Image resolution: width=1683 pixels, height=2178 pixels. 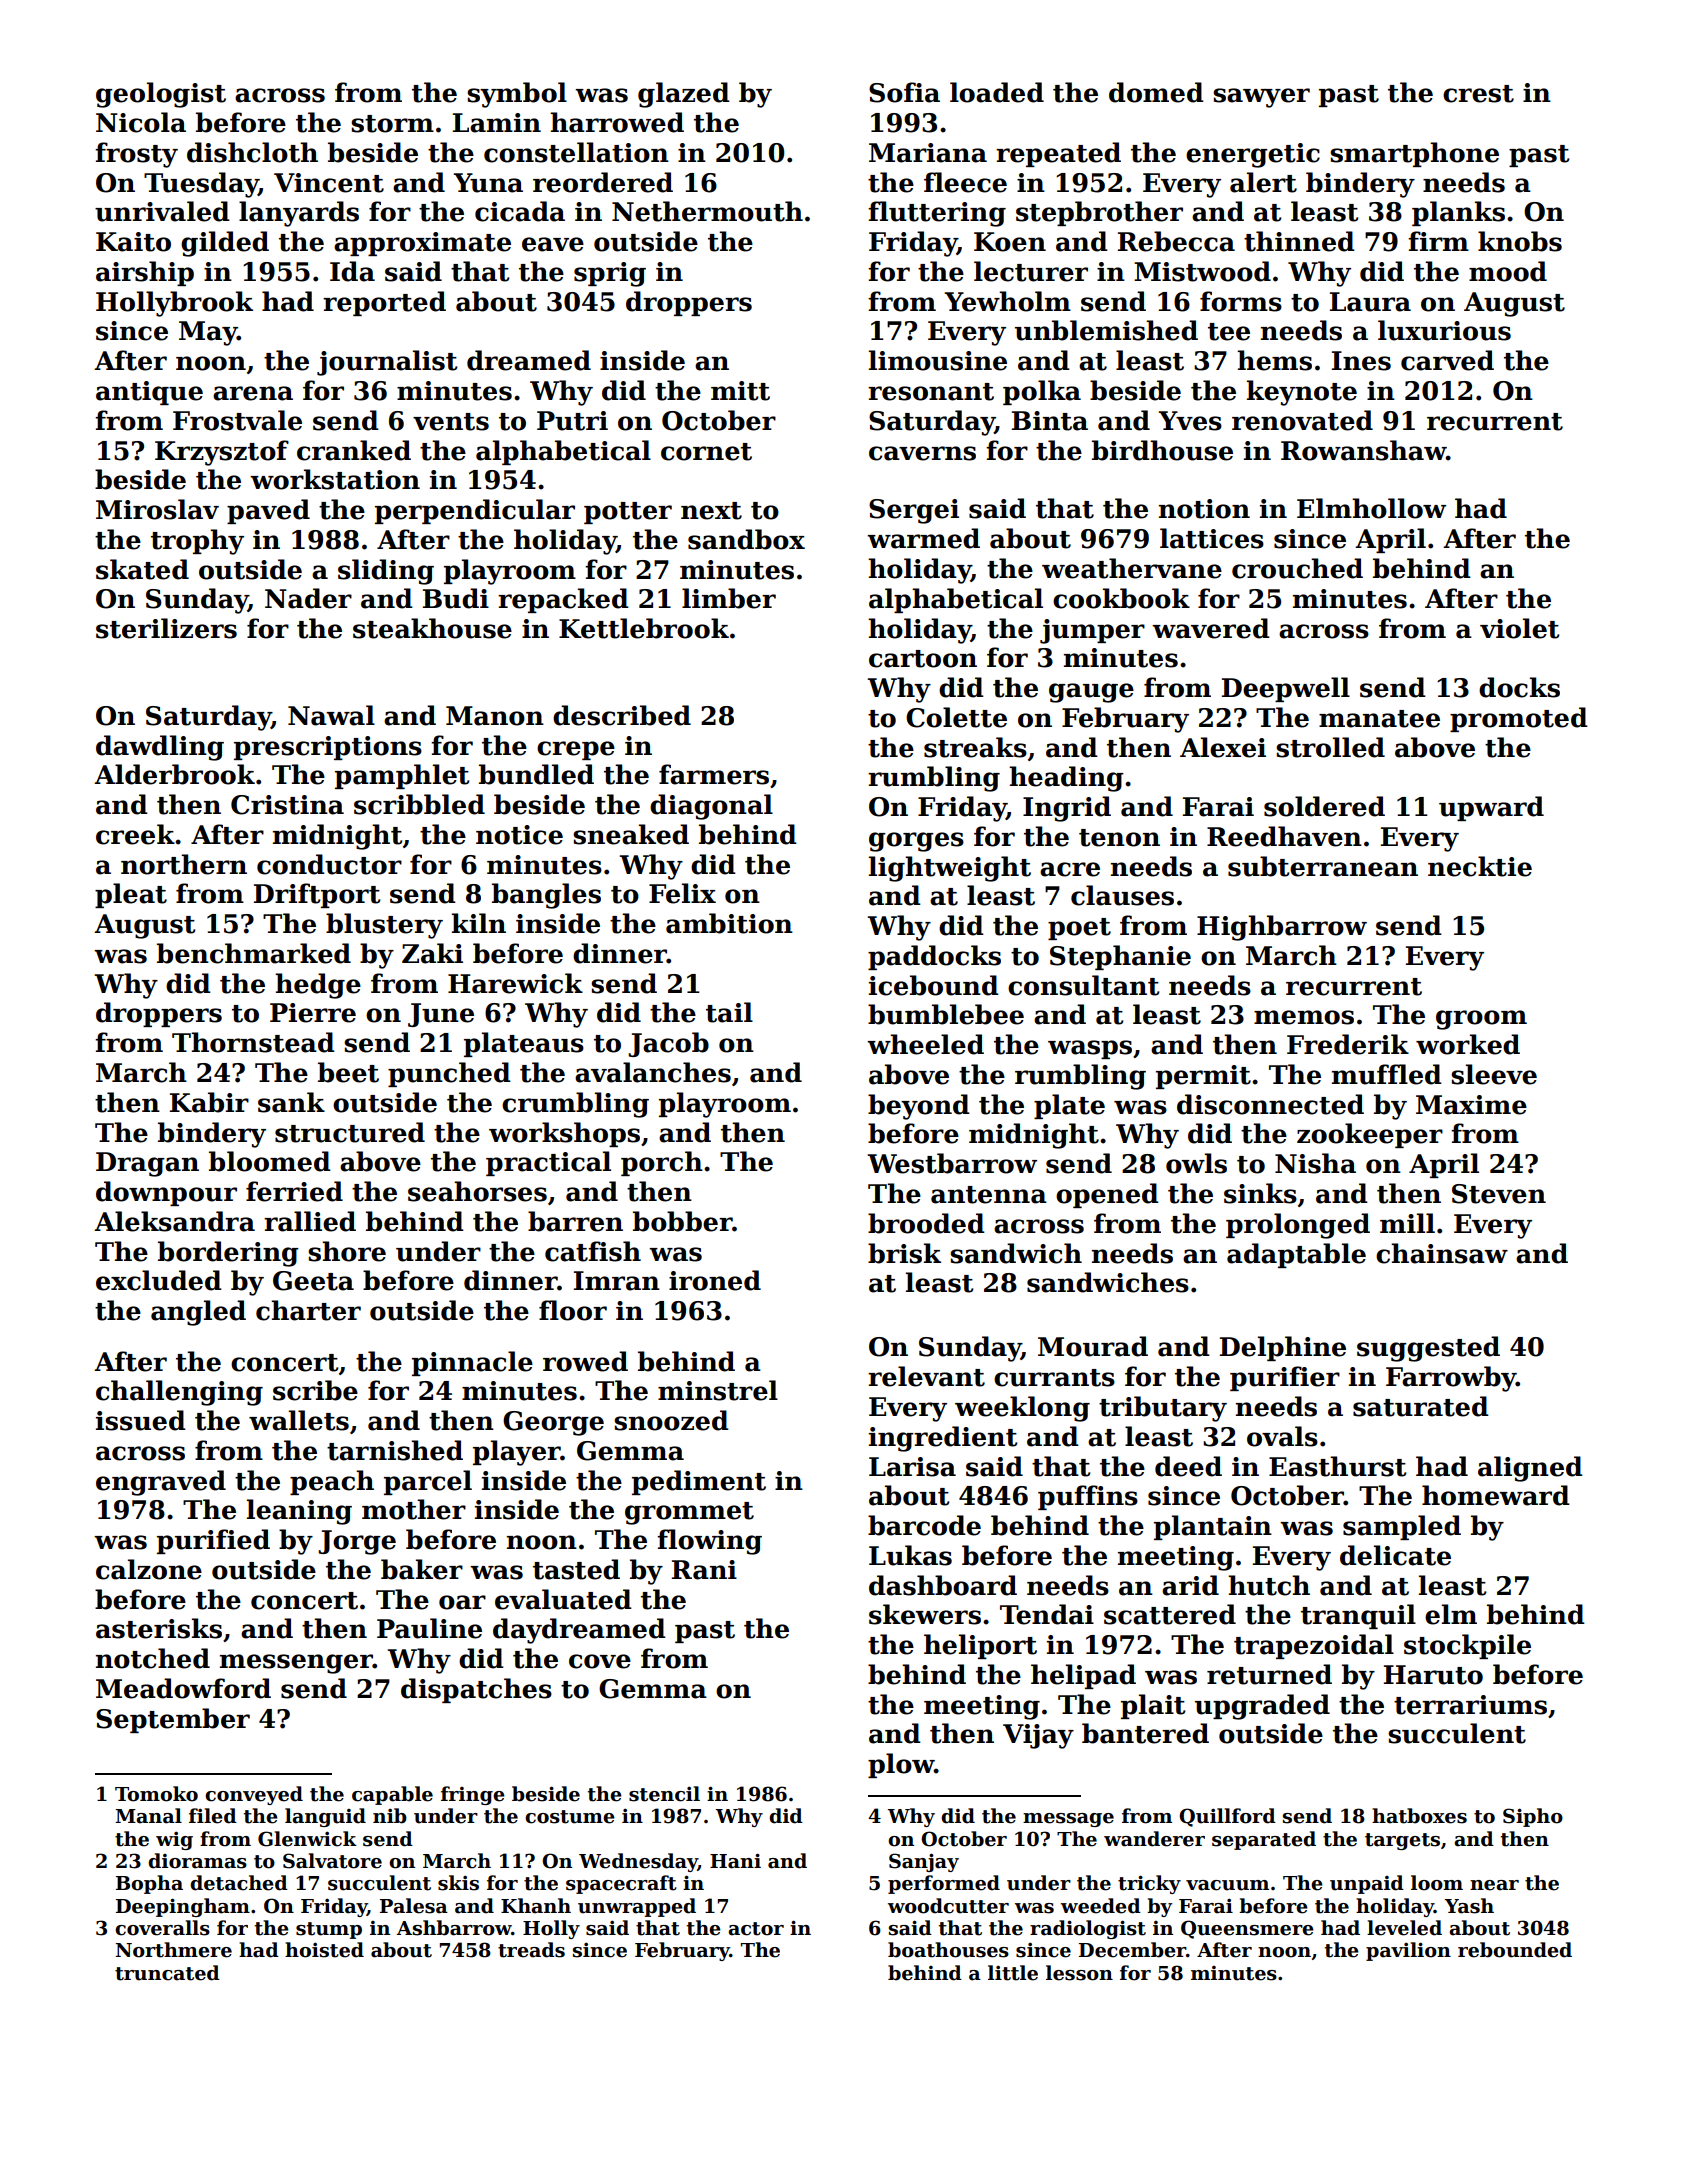 What do you see at coordinates (208, 333) in the image?
I see `May` at bounding box center [208, 333].
